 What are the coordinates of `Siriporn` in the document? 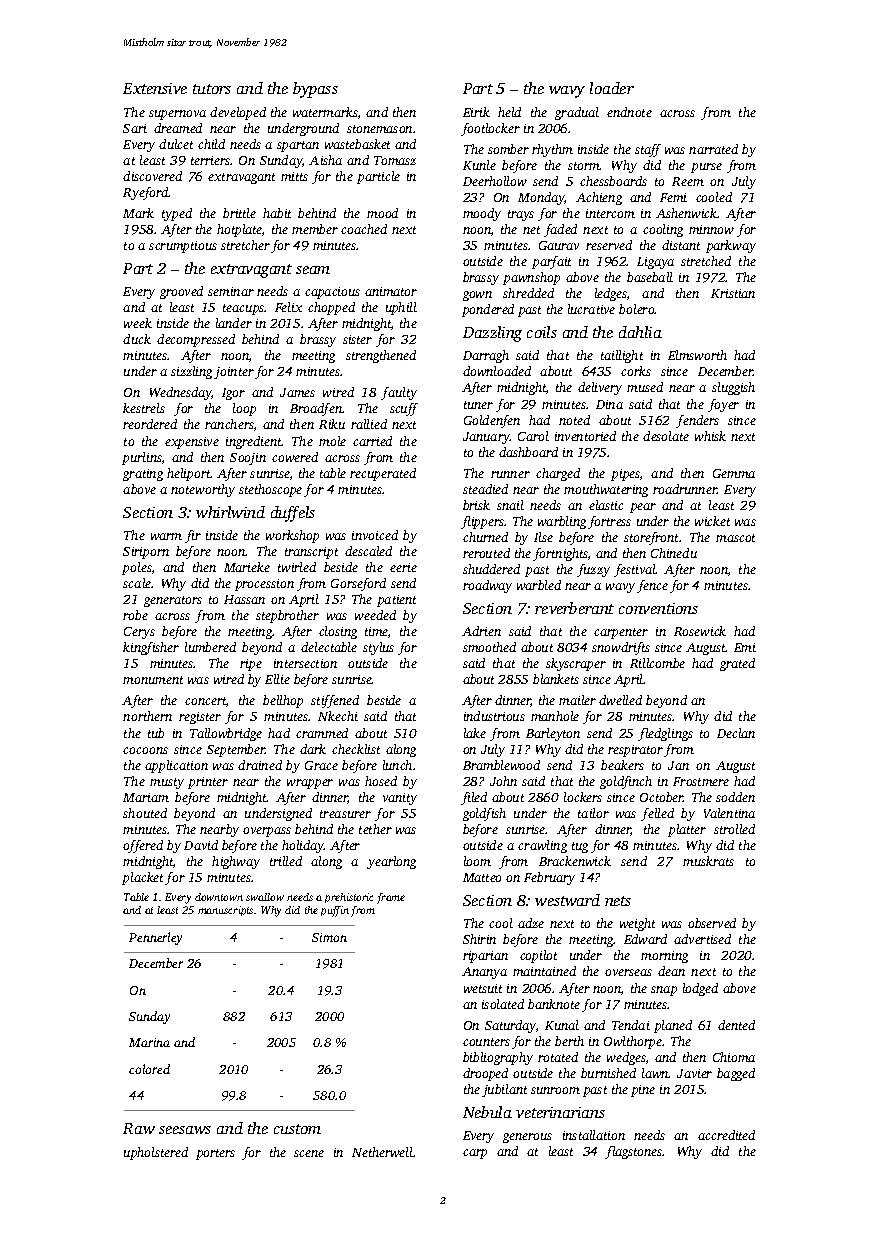 It's located at (146, 553).
